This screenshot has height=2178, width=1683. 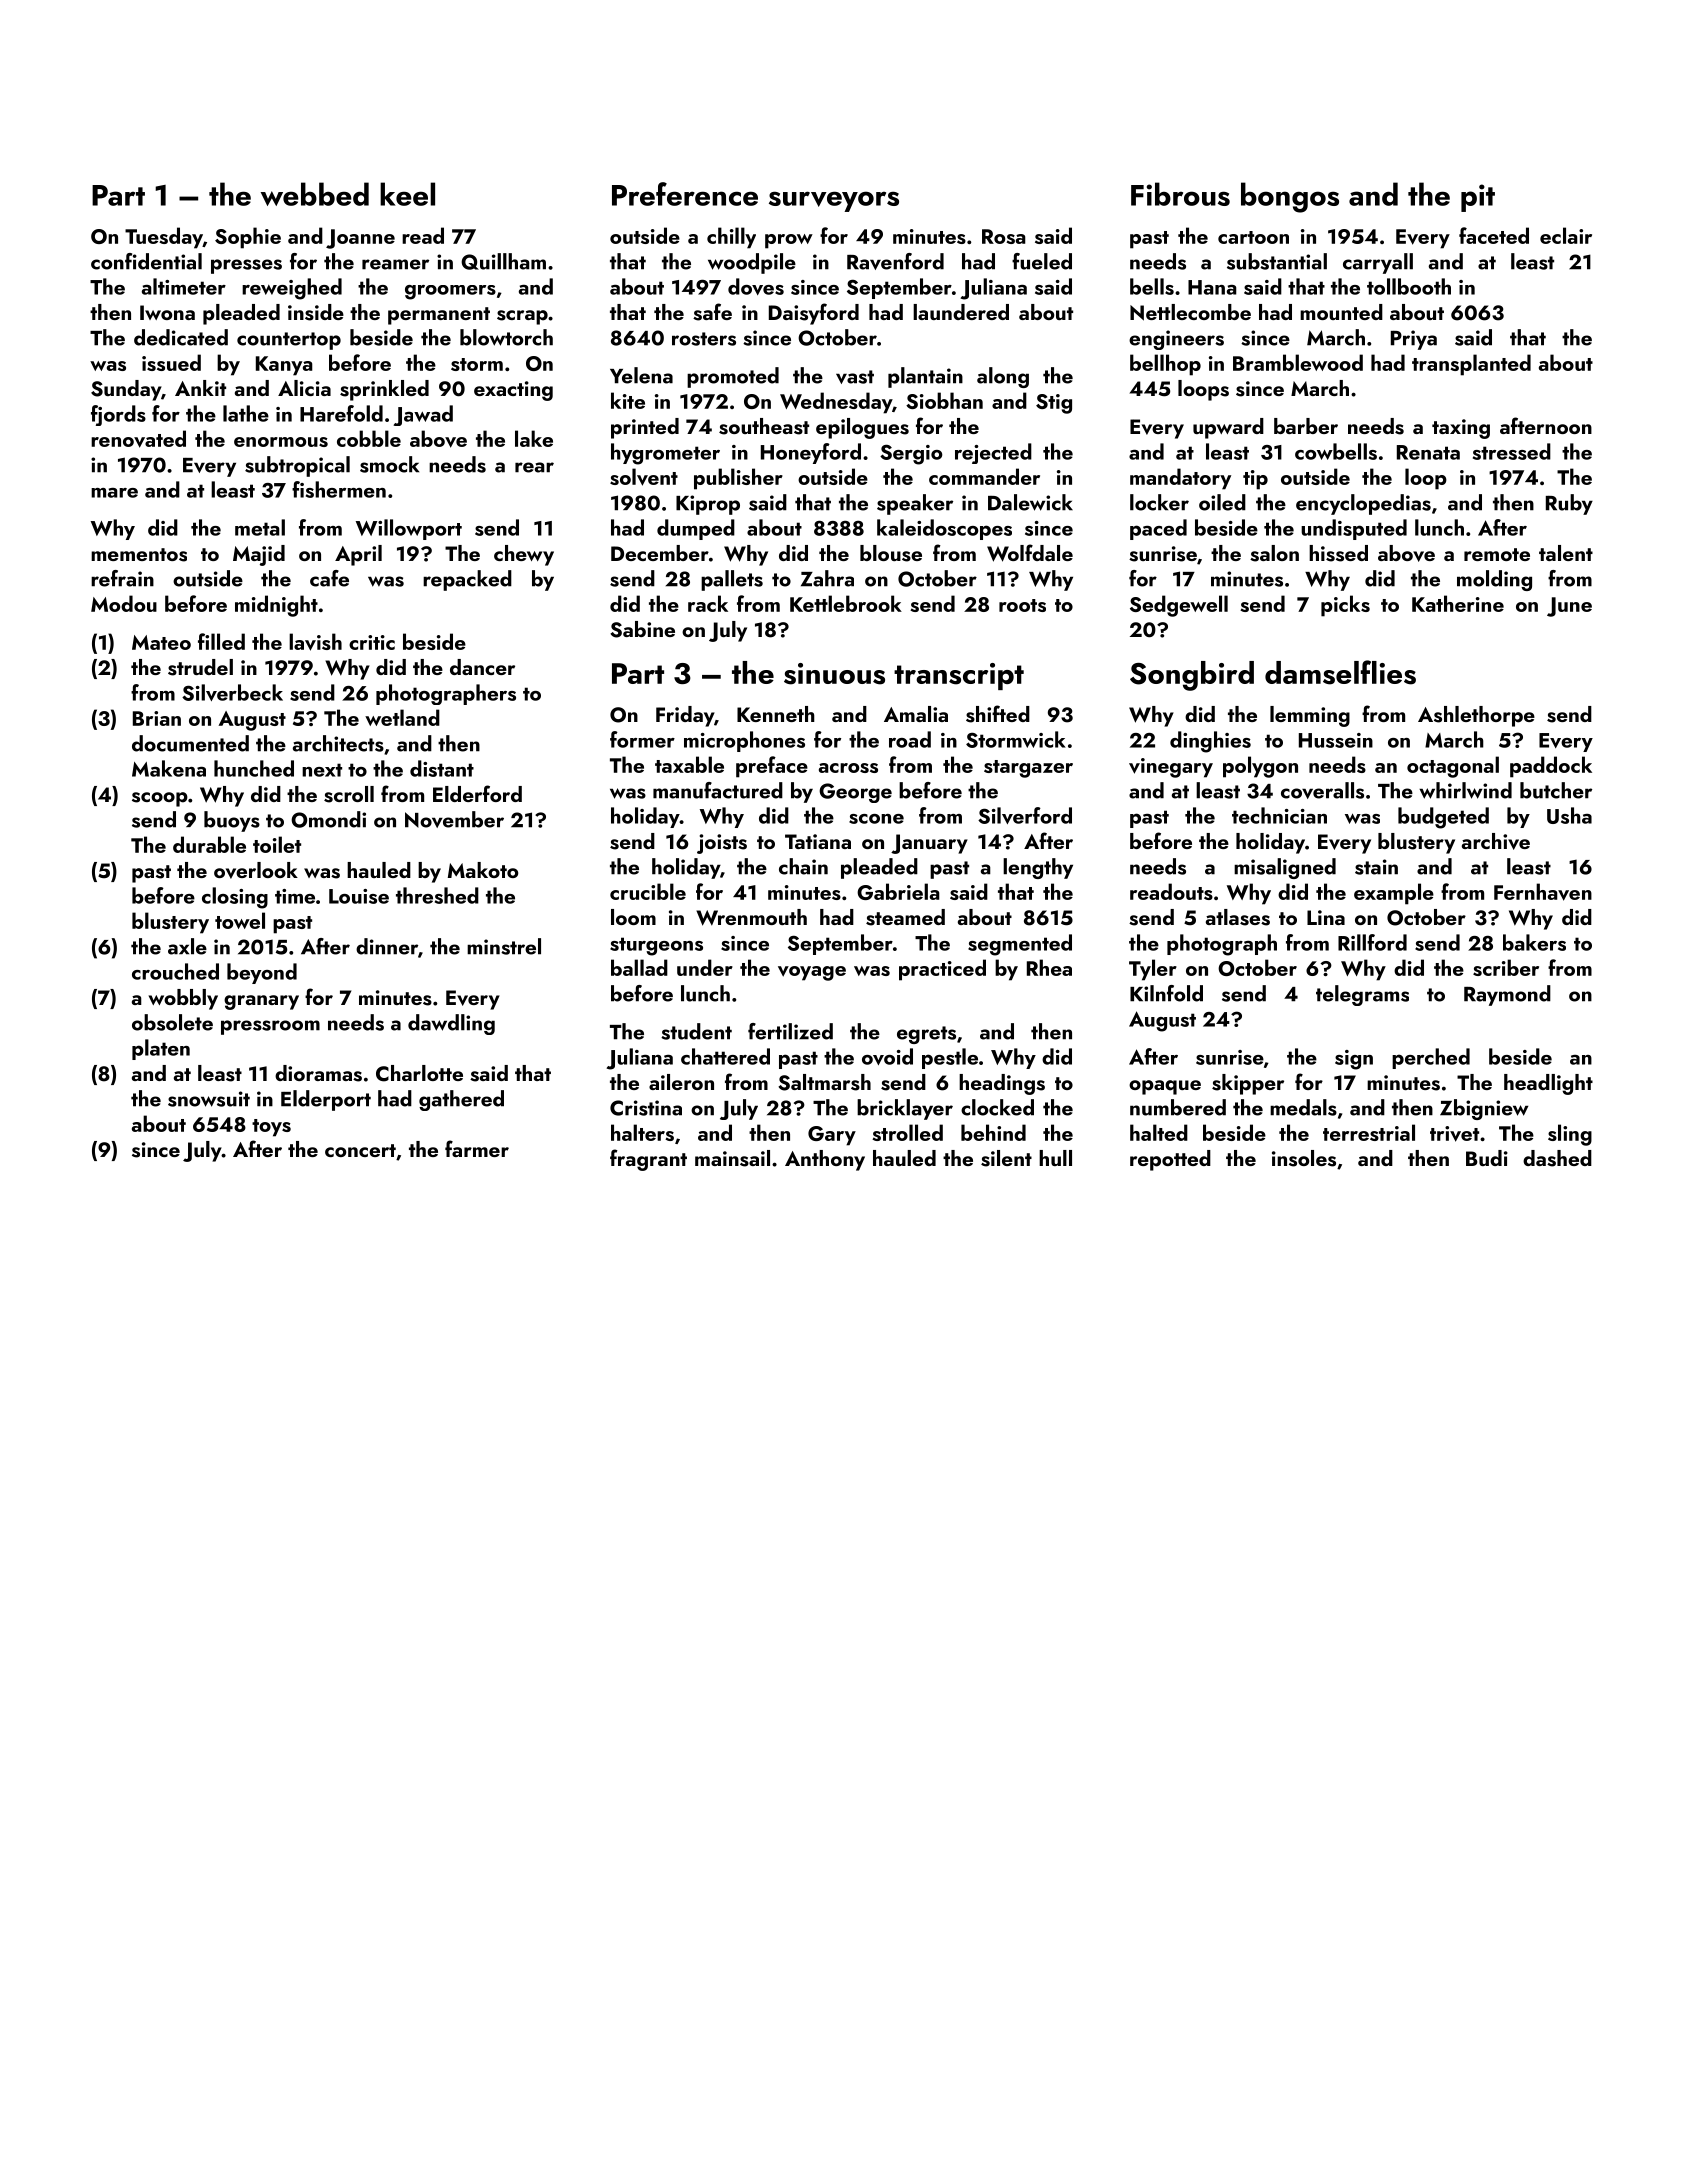 I want to click on Tuesday, so click(x=164, y=238).
